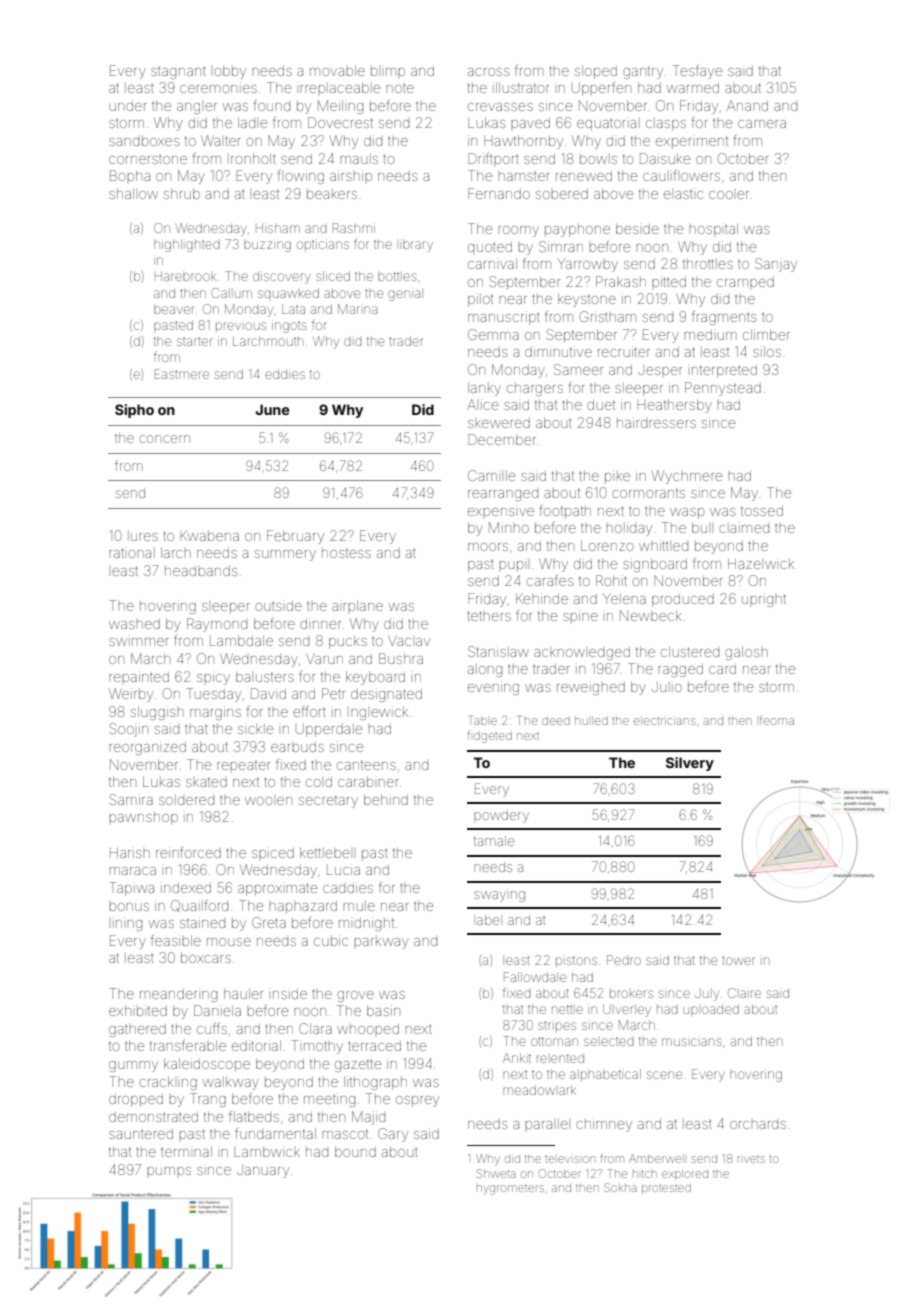 The height and width of the page is (1316, 908). I want to click on experiment, so click(692, 142).
